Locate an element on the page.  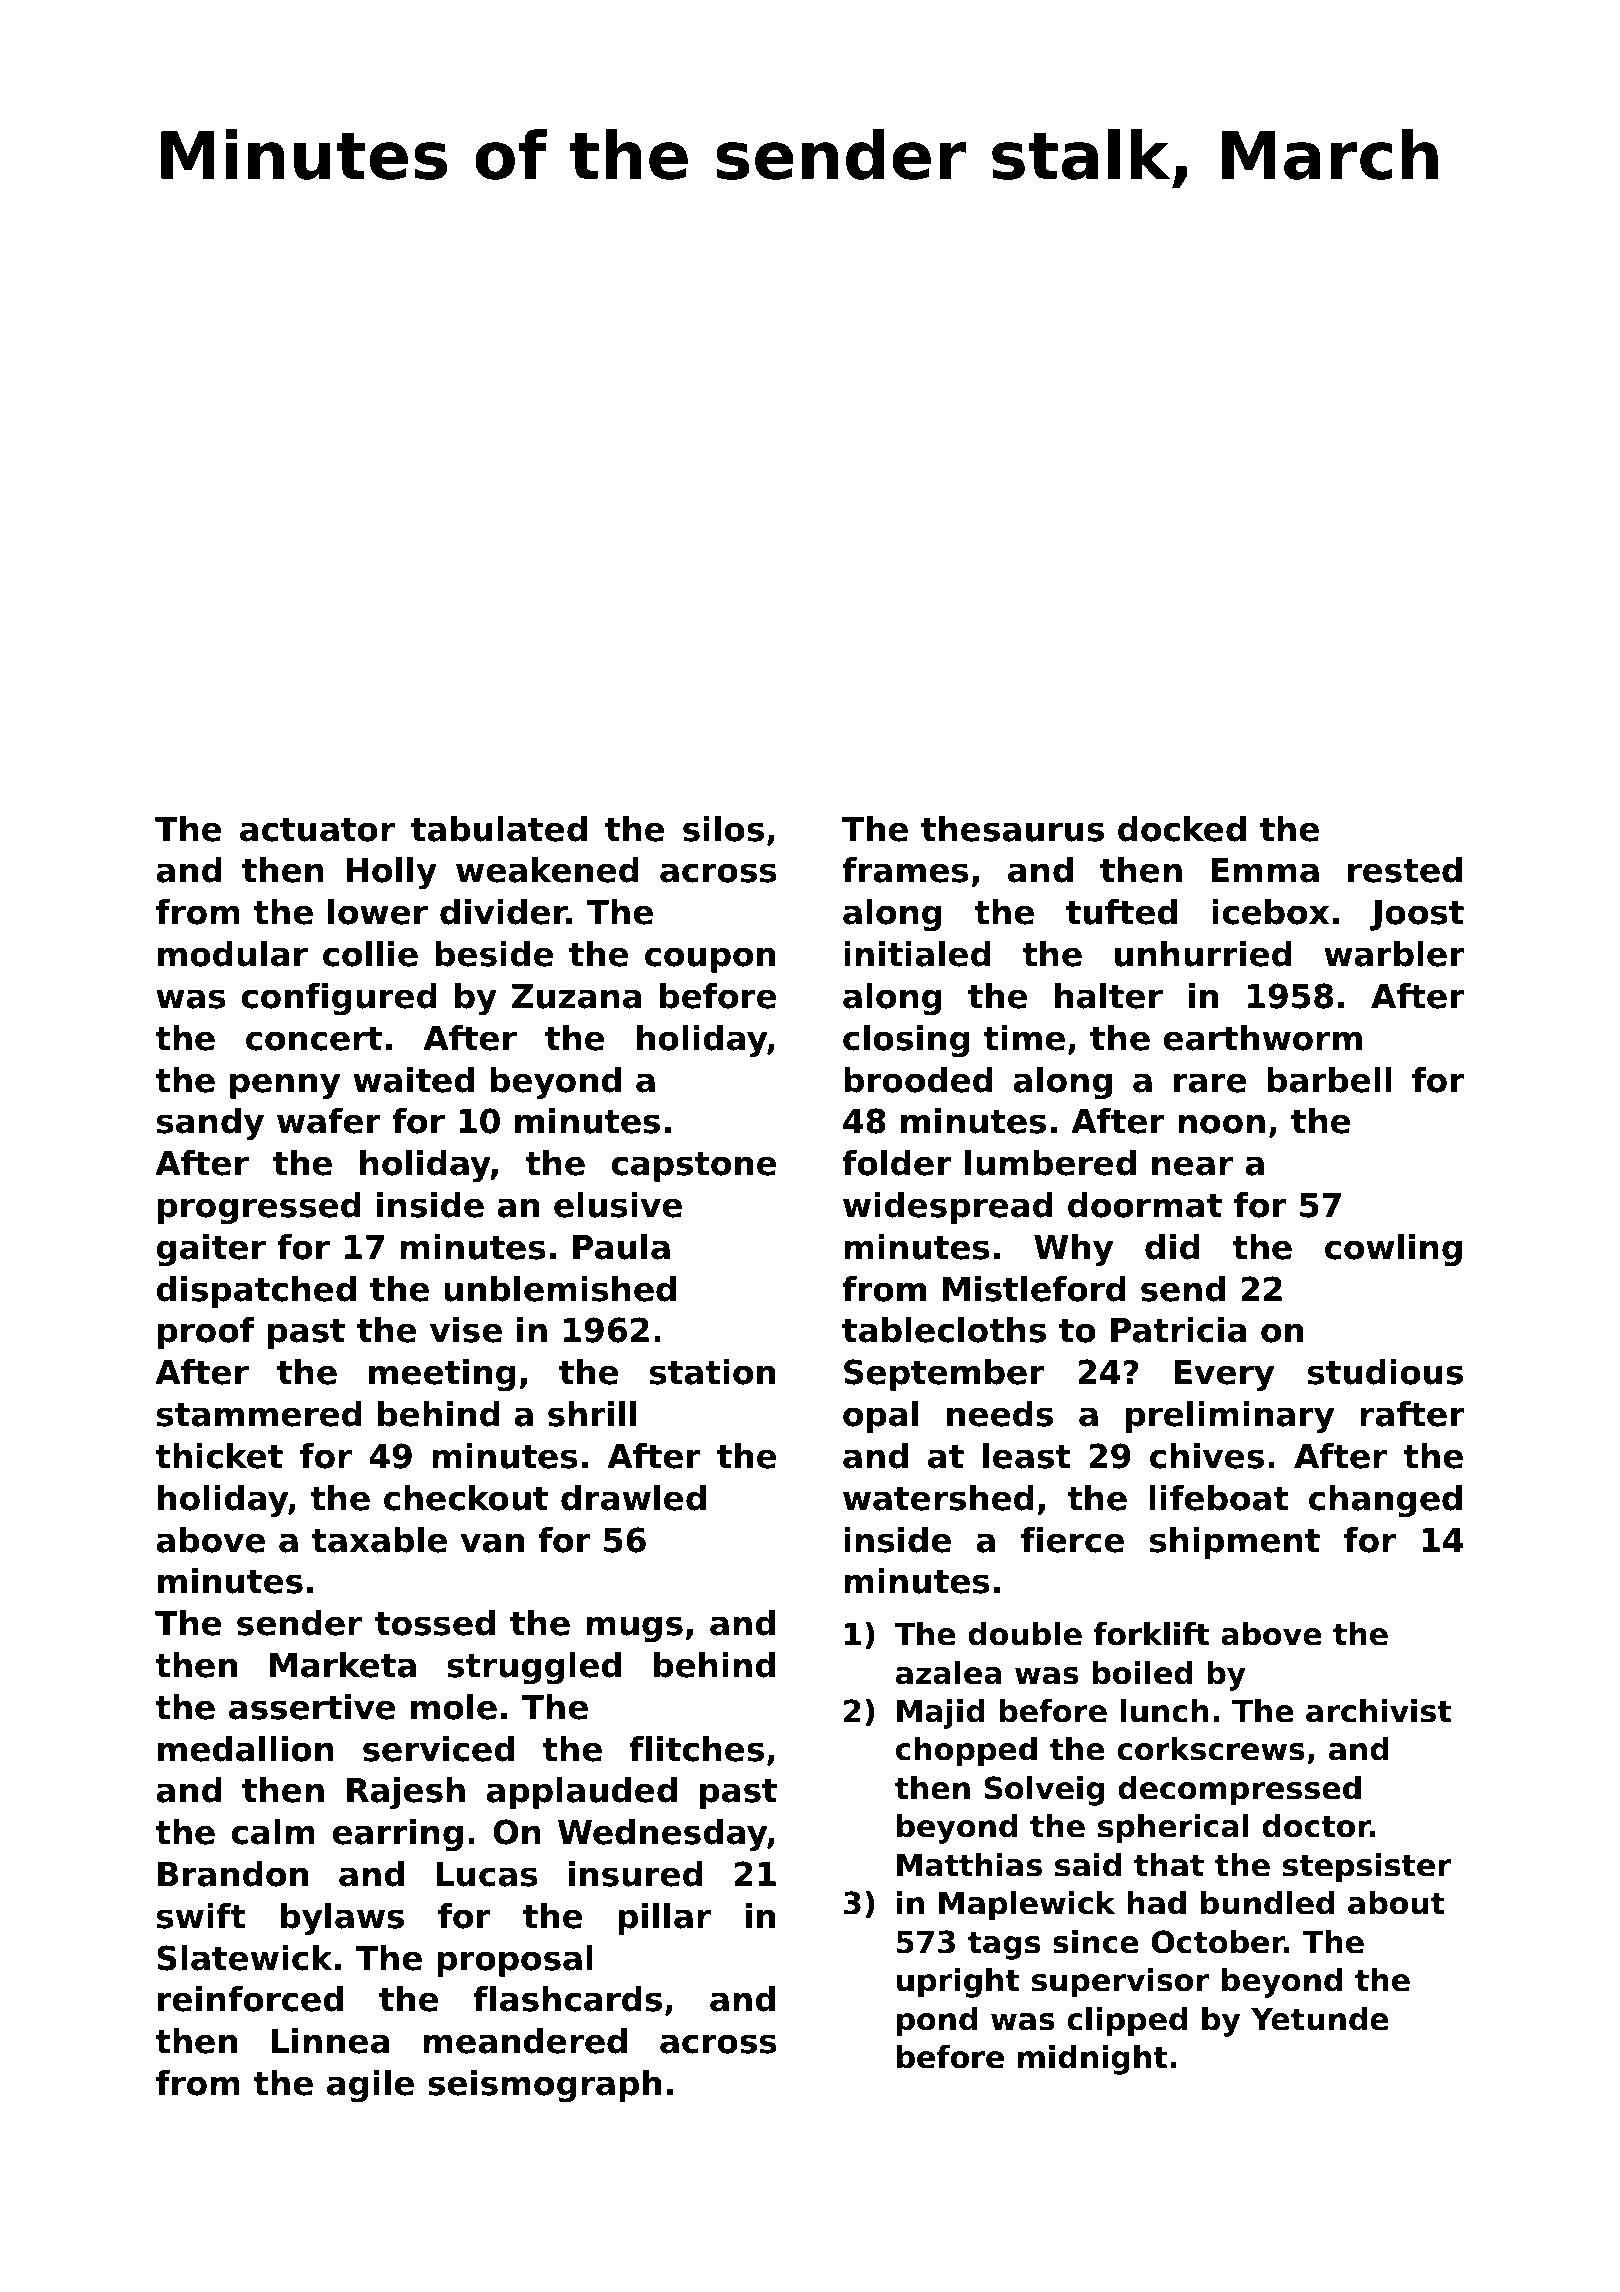
meandered is located at coordinates (525, 2041).
